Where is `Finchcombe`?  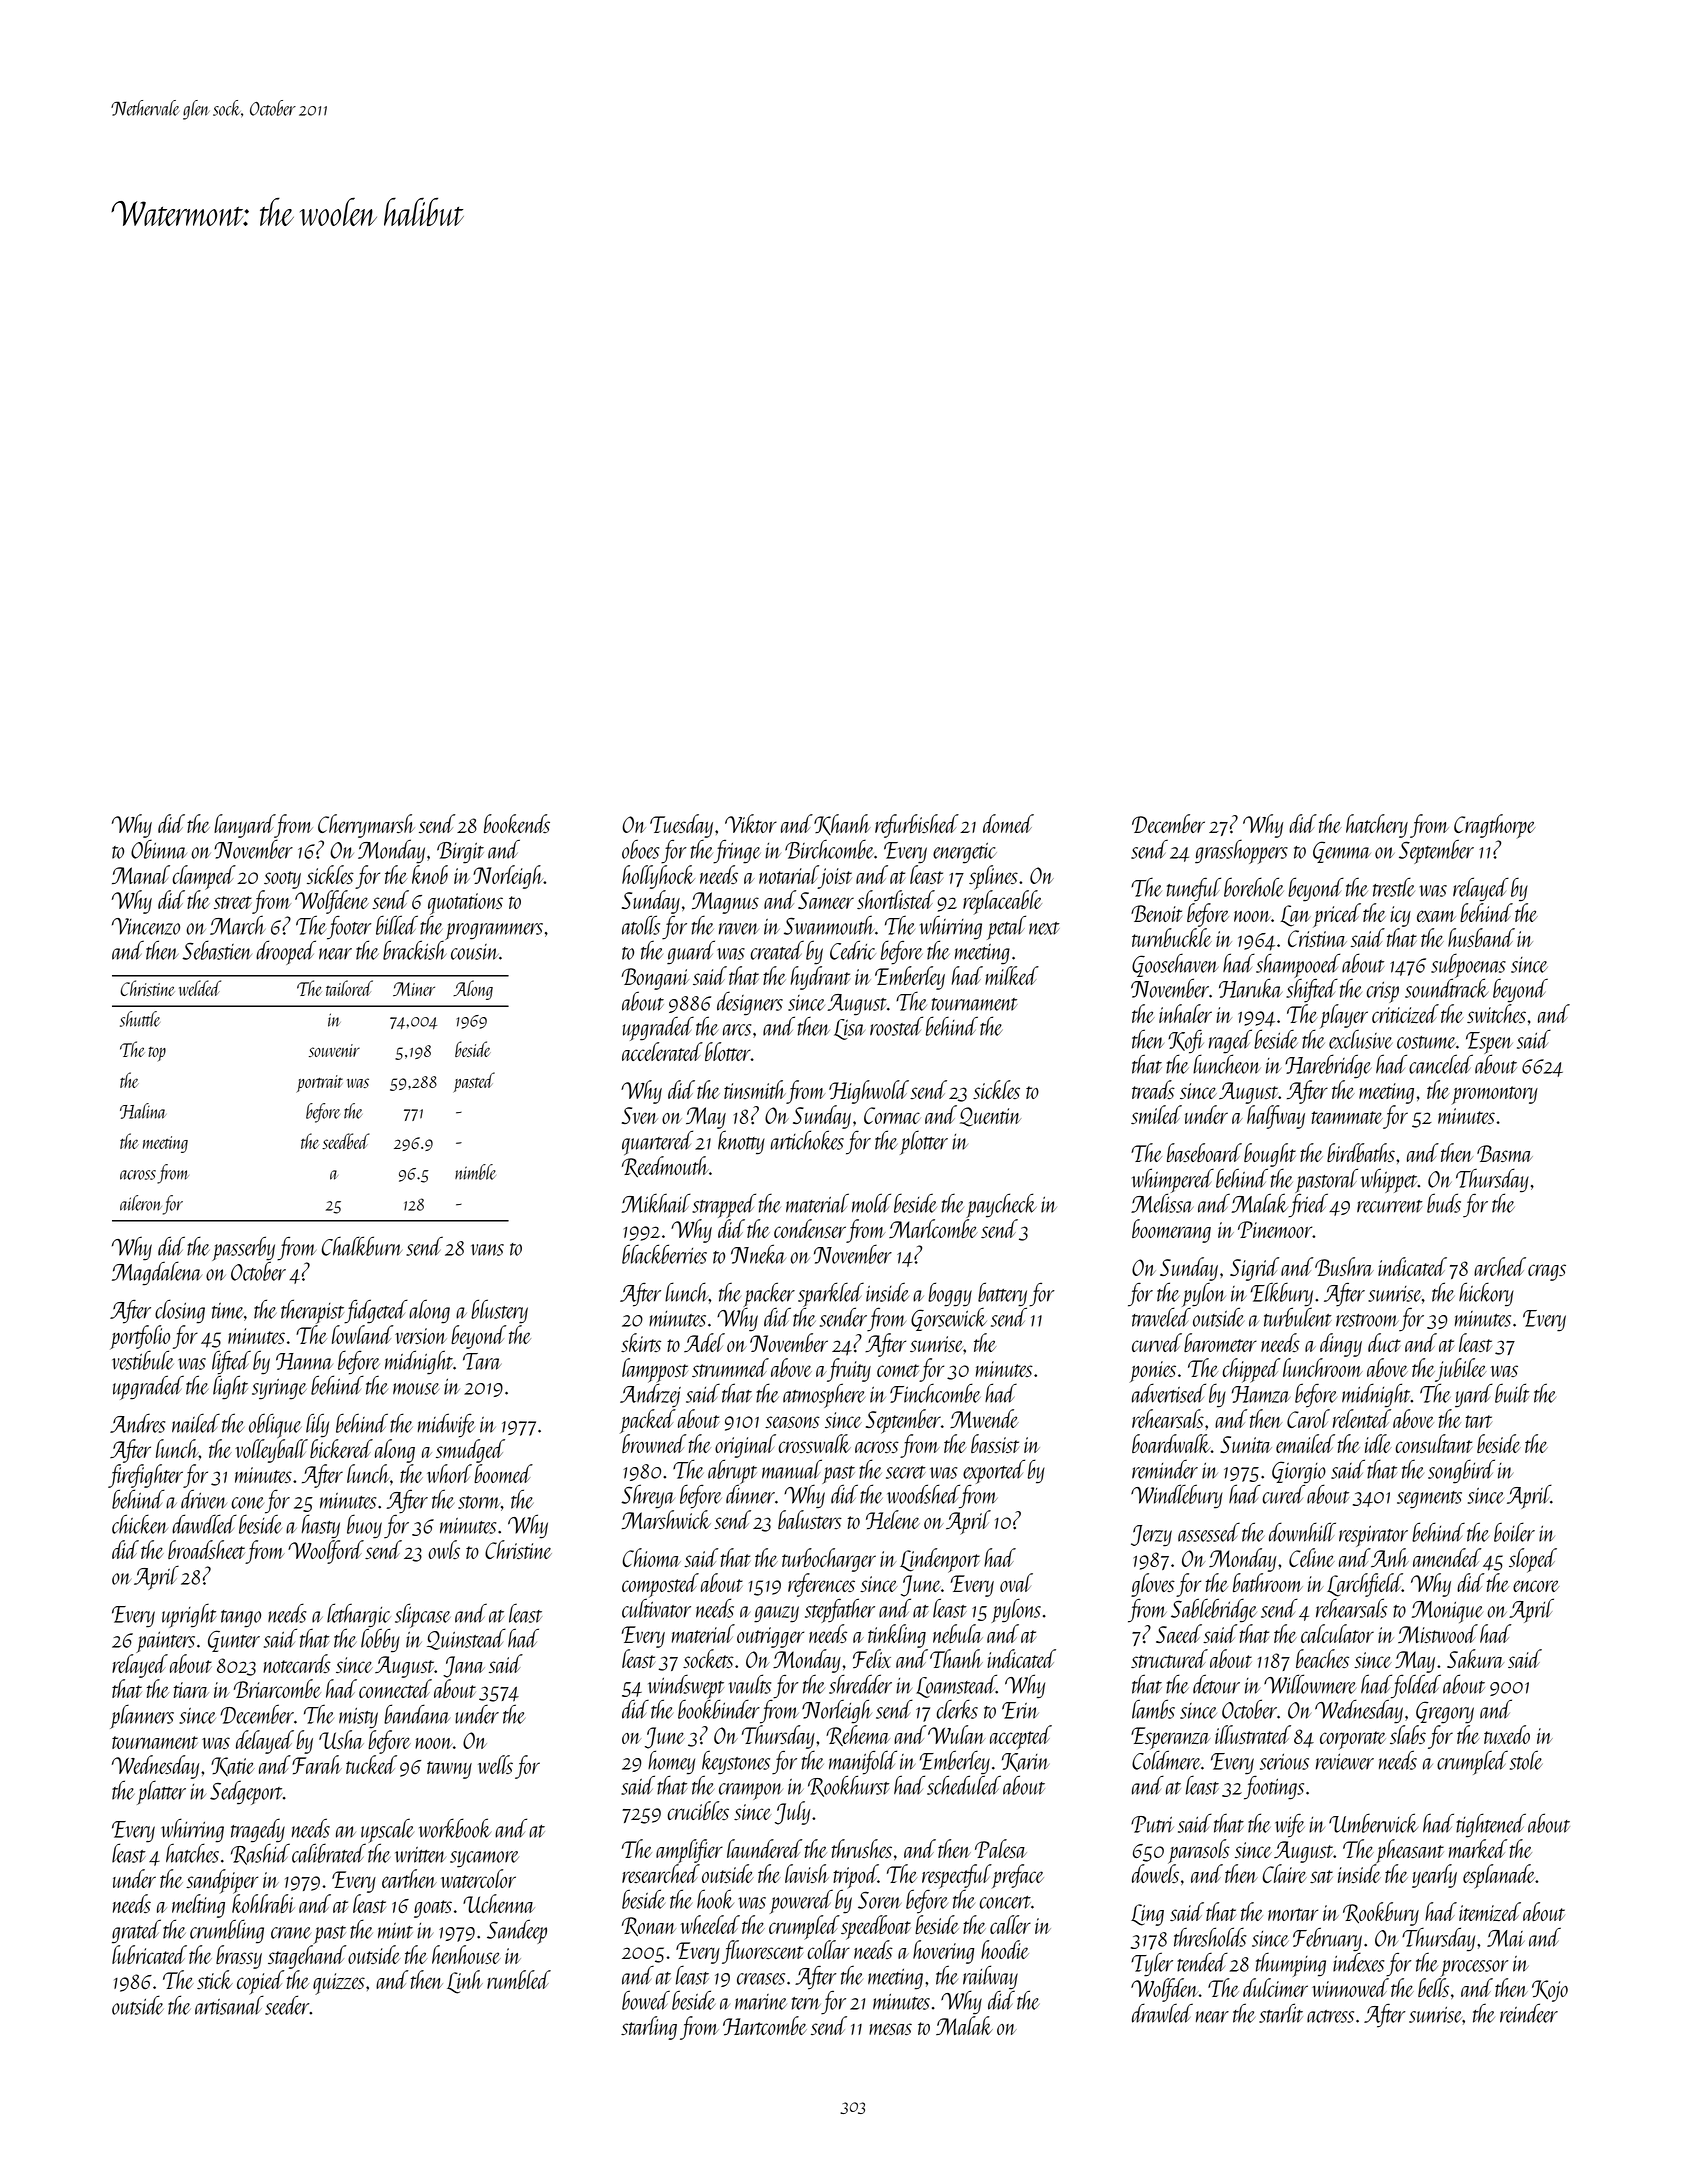 Finchcombe is located at coordinates (935, 1393).
